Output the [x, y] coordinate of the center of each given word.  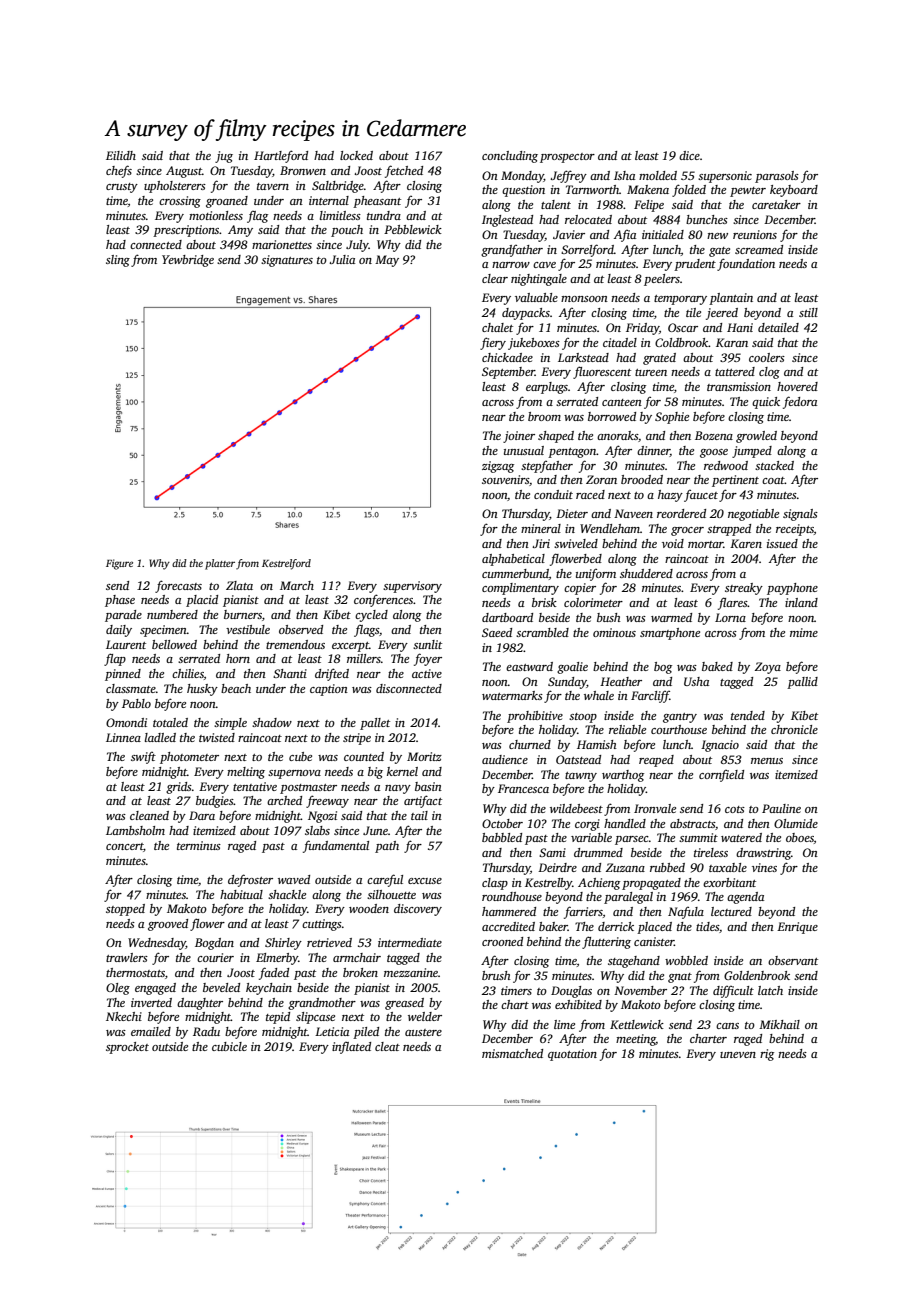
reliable [627, 729]
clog [769, 373]
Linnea [123, 737]
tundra [384, 215]
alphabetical [513, 560]
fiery [493, 343]
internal [329, 200]
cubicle [229, 1046]
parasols [777, 177]
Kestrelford [286, 564]
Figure [119, 564]
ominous [614, 632]
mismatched [512, 1053]
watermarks [512, 695]
